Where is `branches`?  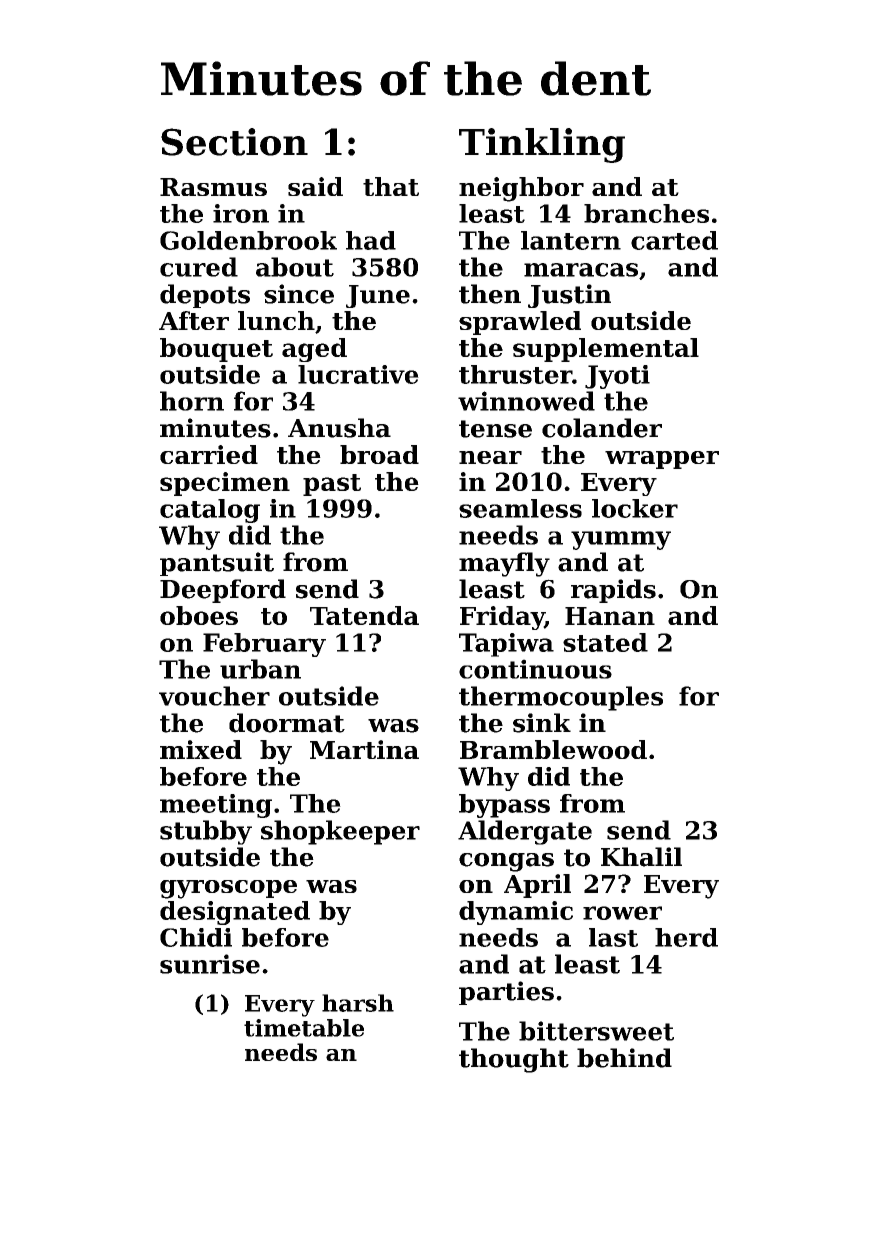
branches is located at coordinates (646, 213).
